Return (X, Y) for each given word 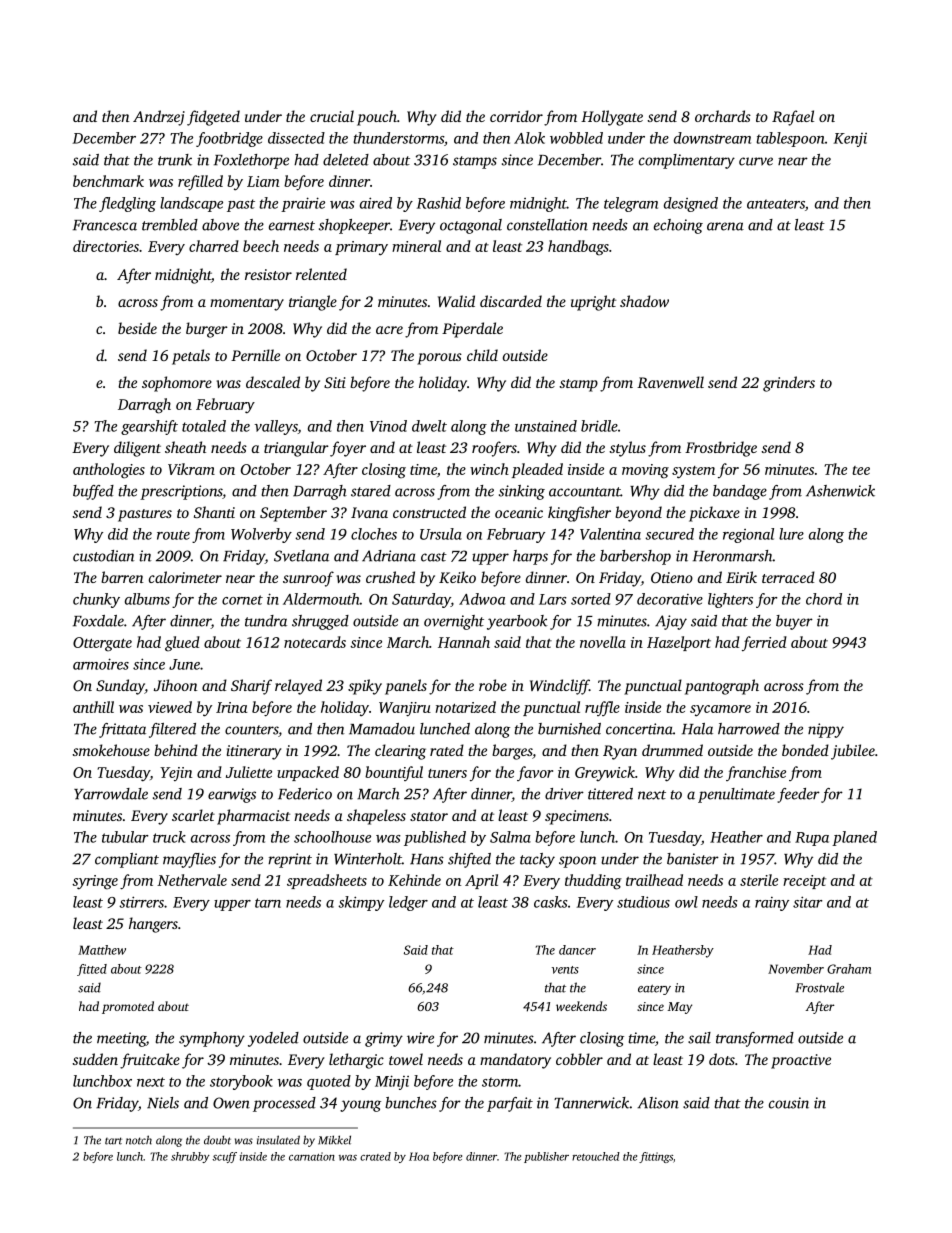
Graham (849, 969)
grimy (384, 1039)
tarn (268, 903)
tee (861, 470)
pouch (377, 118)
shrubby (190, 1157)
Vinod (388, 426)
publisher (546, 1157)
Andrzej (159, 118)
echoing (678, 226)
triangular (296, 449)
